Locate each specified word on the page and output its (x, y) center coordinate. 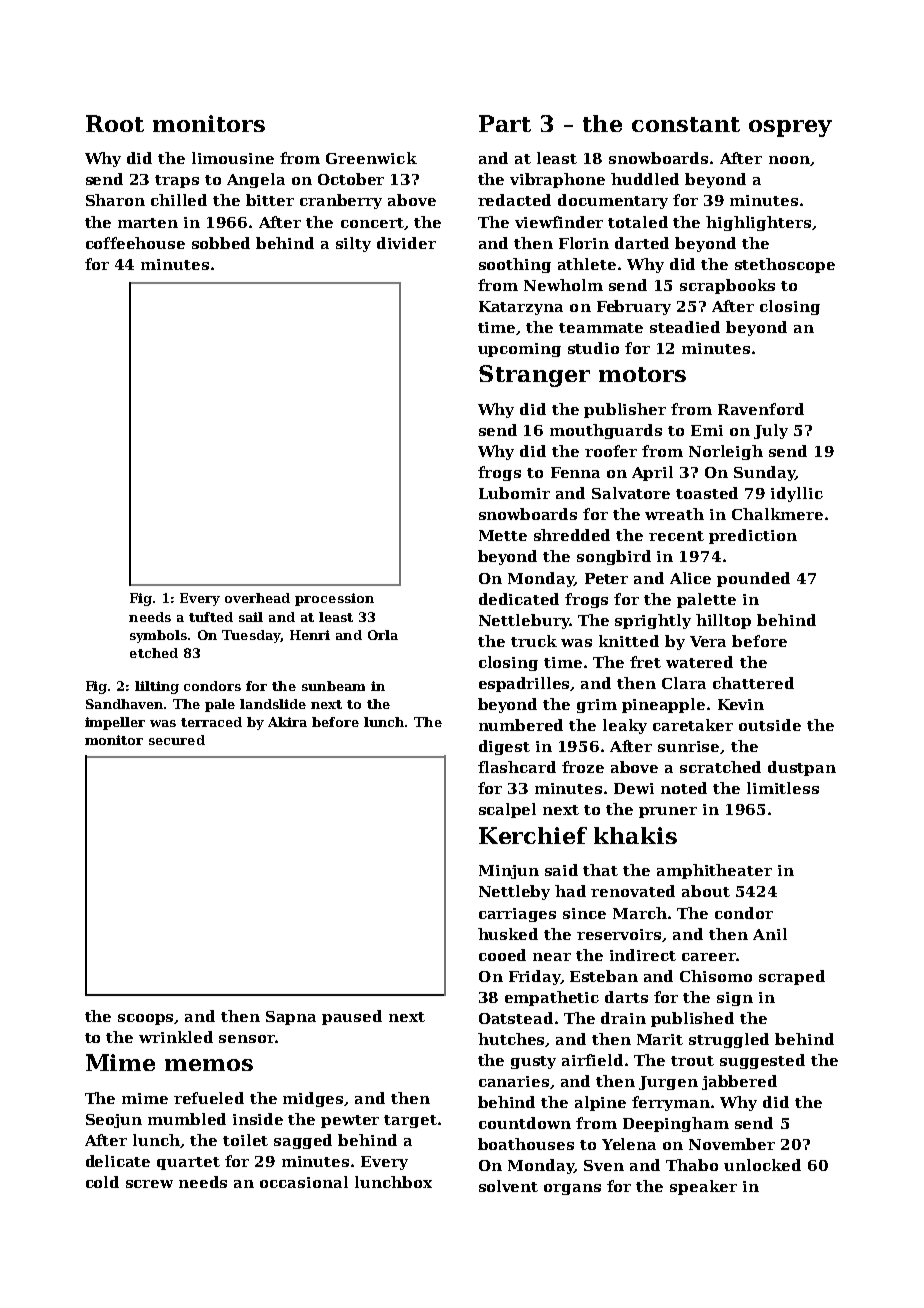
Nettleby (514, 892)
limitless (783, 788)
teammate (601, 328)
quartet (188, 1163)
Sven (604, 1165)
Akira (287, 722)
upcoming (519, 350)
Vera (708, 641)
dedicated (519, 599)
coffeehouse (135, 243)
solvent (508, 1186)
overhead (257, 598)
